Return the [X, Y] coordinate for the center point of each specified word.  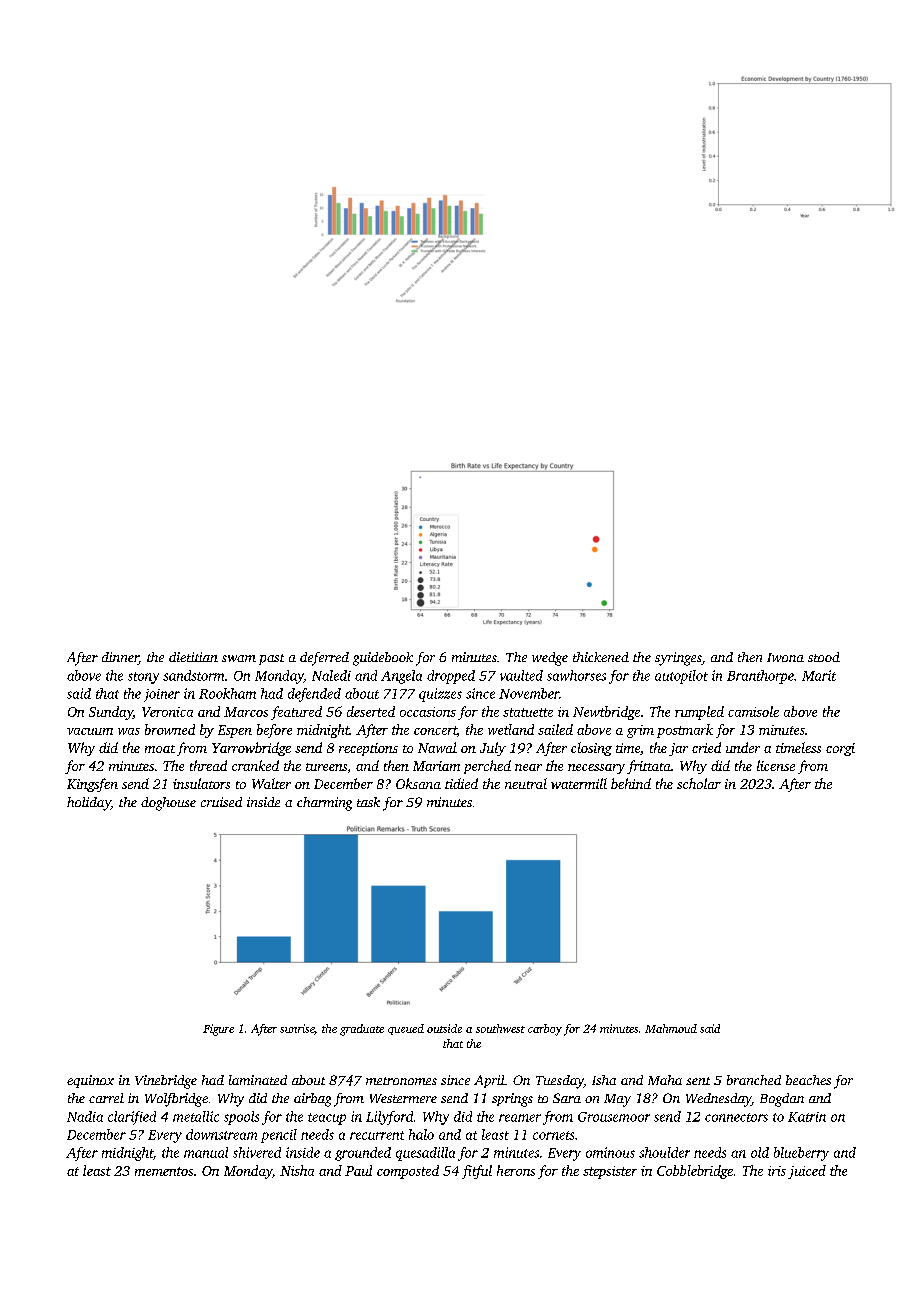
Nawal [437, 747]
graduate [362, 1030]
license [776, 765]
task [368, 802]
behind [631, 783]
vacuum [90, 731]
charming [324, 804]
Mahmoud [671, 1028]
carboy [545, 1030]
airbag [312, 1100]
